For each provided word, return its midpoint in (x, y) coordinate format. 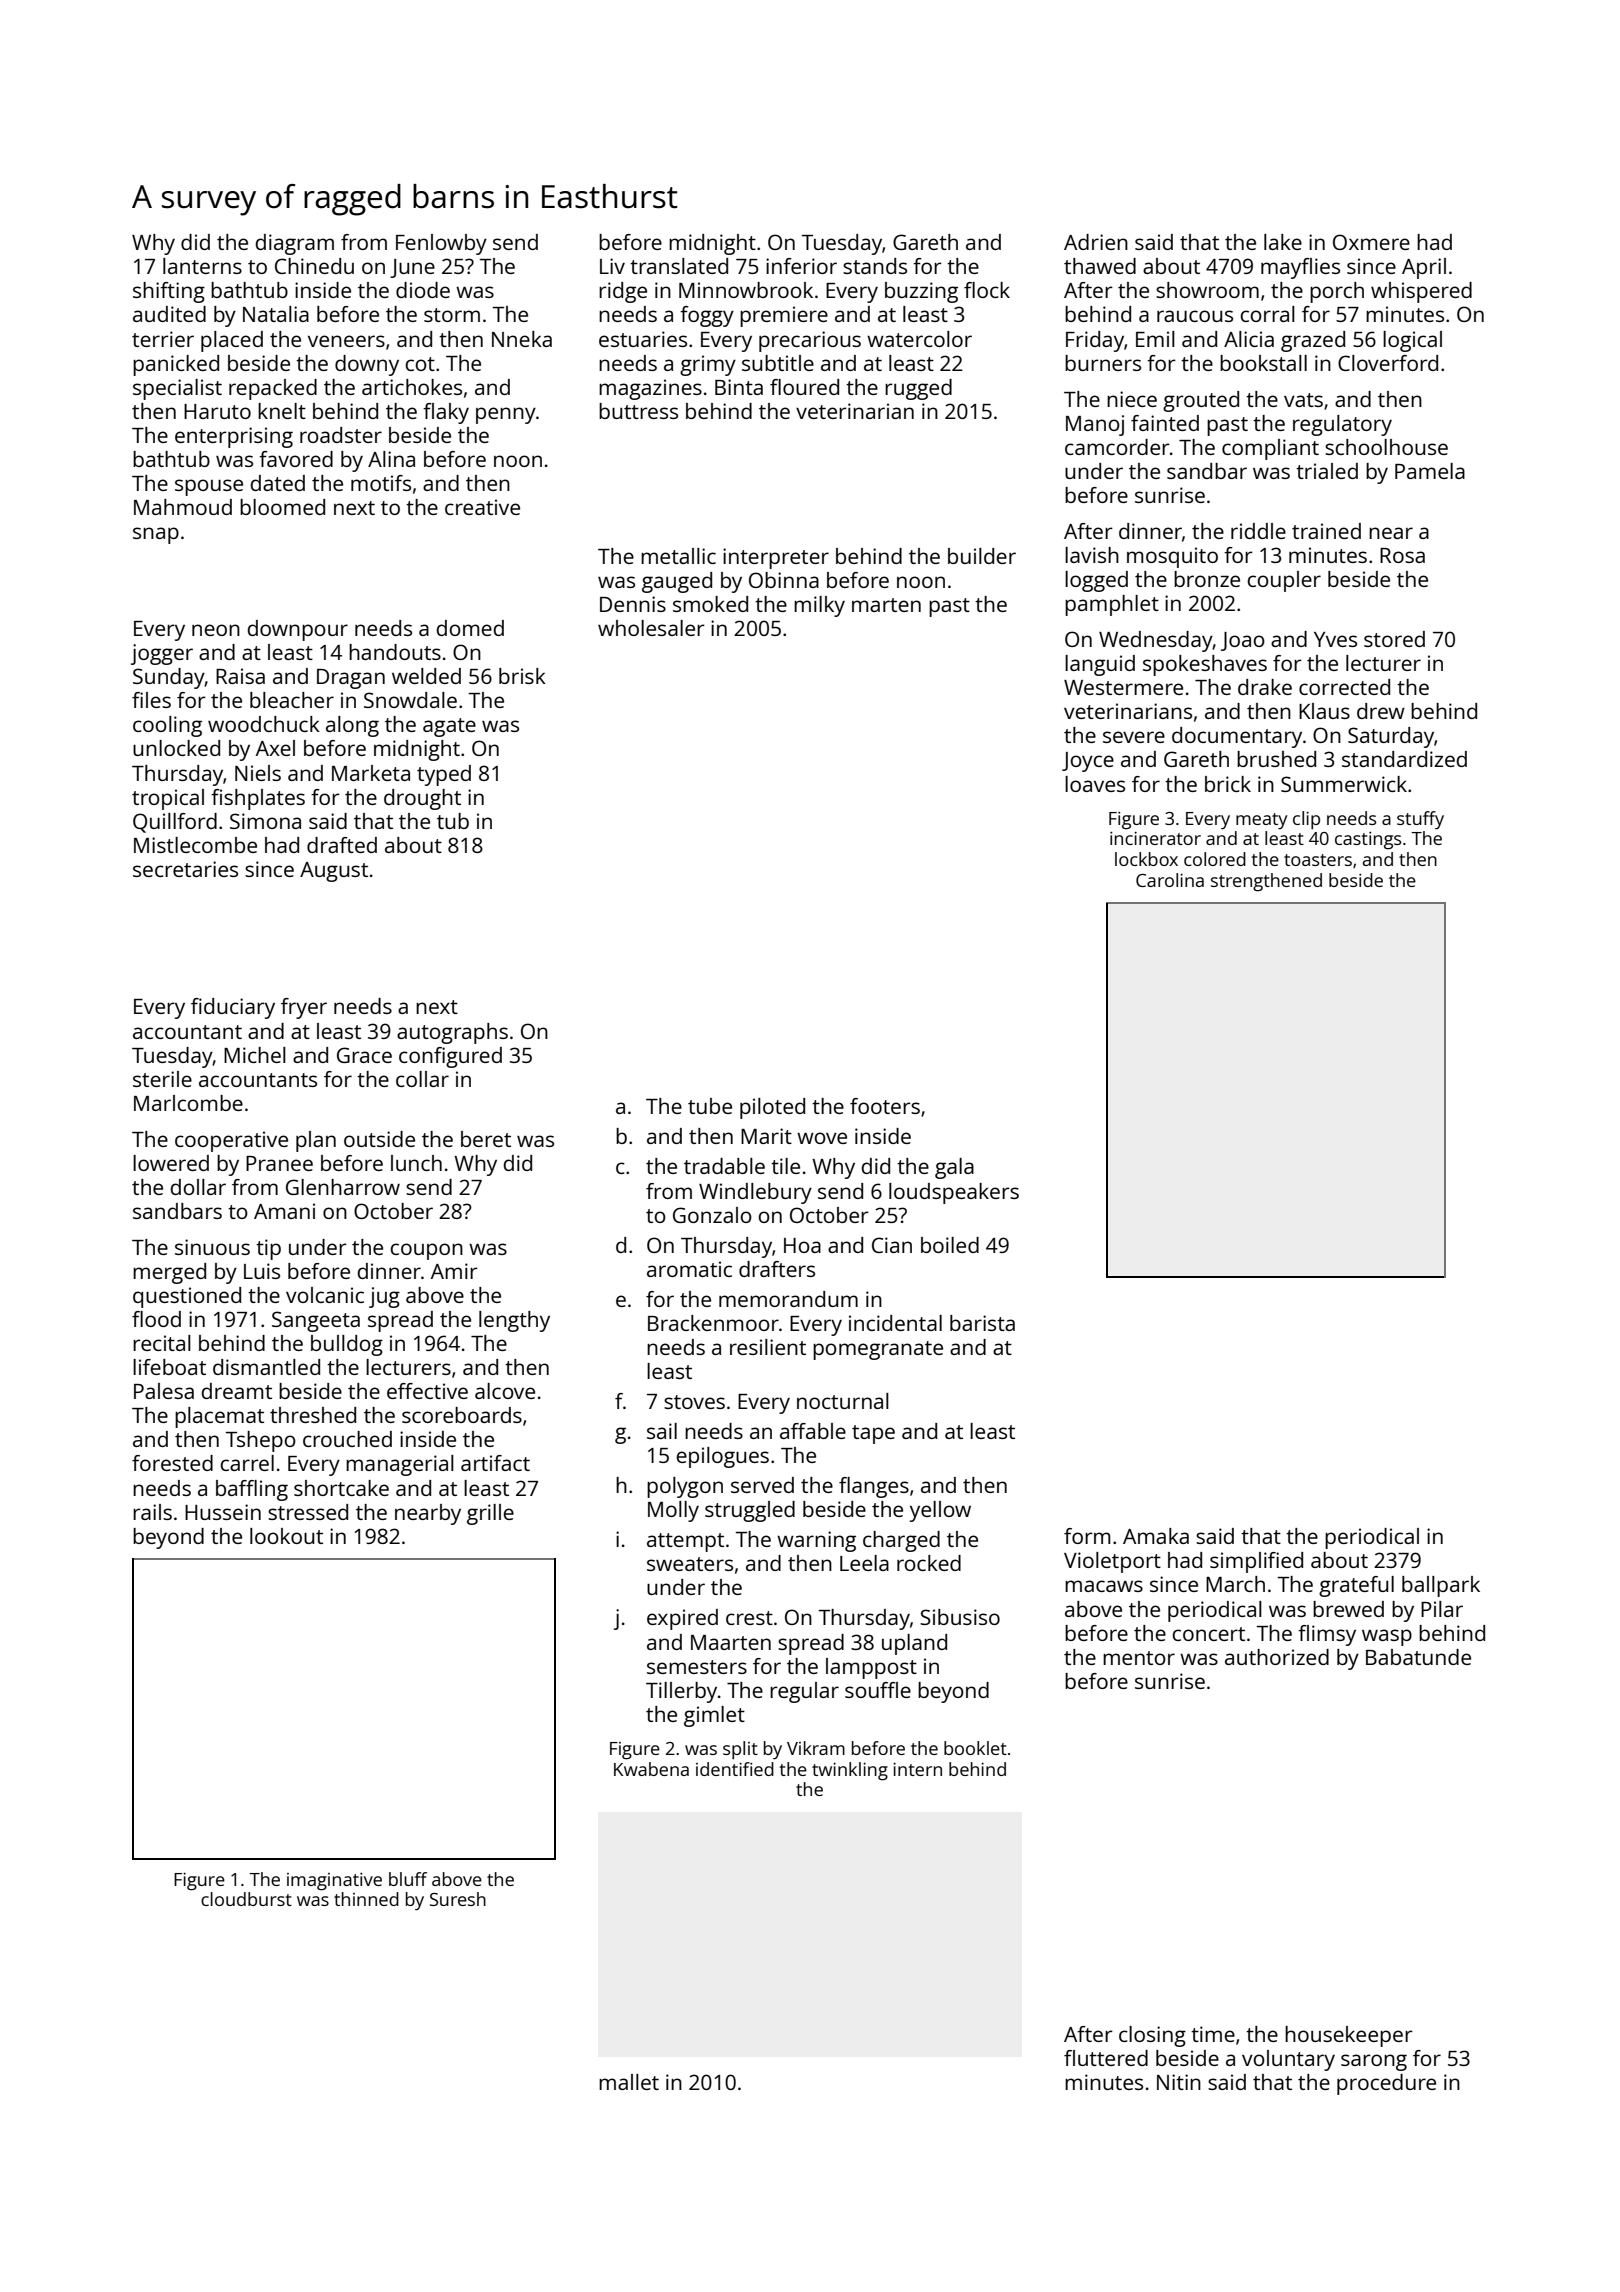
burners (1103, 363)
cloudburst (246, 1899)
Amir (454, 1271)
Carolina (1170, 880)
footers (885, 1106)
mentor (1139, 1658)
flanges (874, 1487)
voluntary (1288, 2060)
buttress (638, 411)
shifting (169, 292)
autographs (452, 1033)
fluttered (1106, 2058)
